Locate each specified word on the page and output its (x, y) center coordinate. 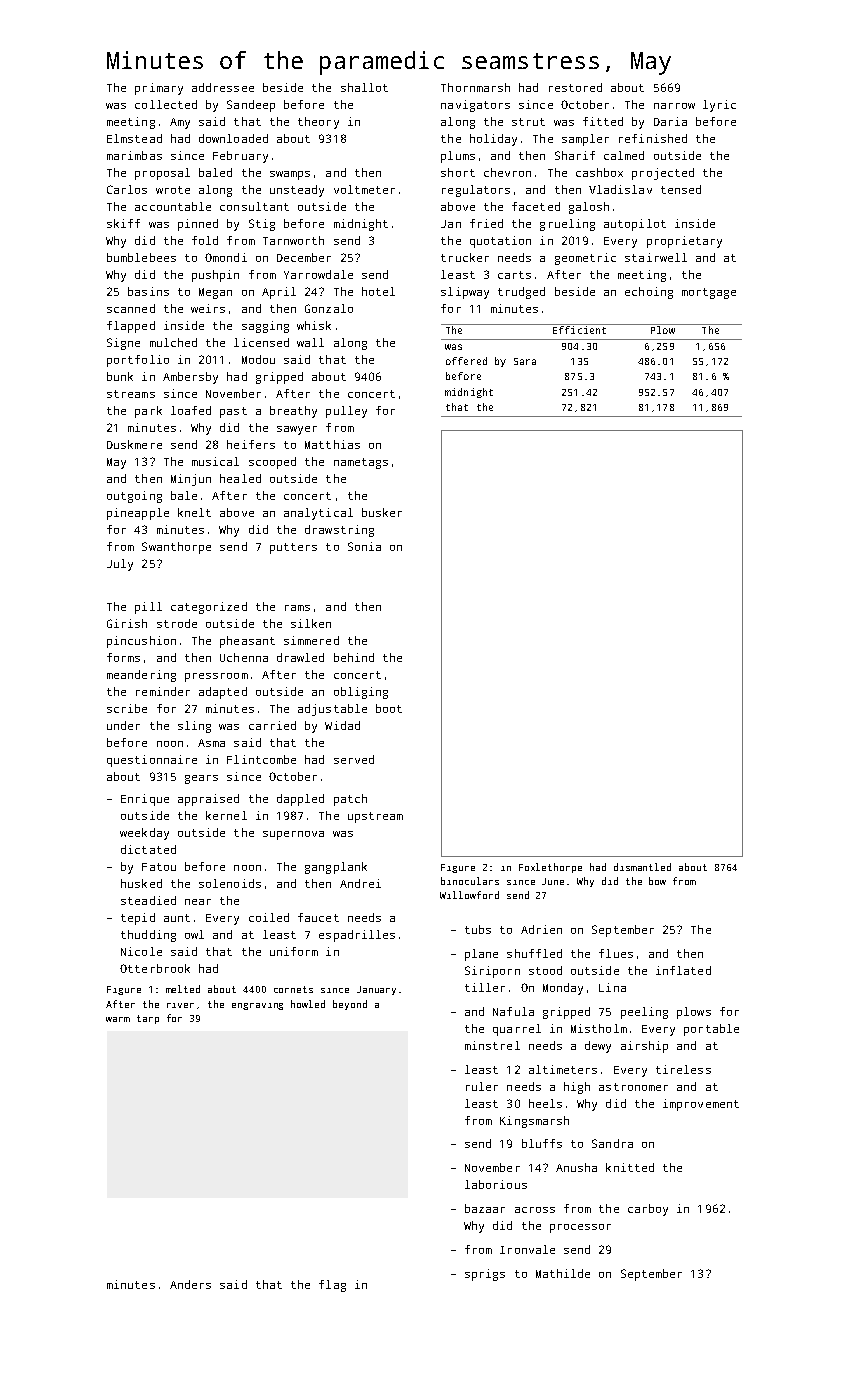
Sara (525, 361)
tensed (681, 189)
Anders (190, 1284)
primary (159, 89)
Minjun (191, 480)
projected (663, 174)
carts (514, 275)
